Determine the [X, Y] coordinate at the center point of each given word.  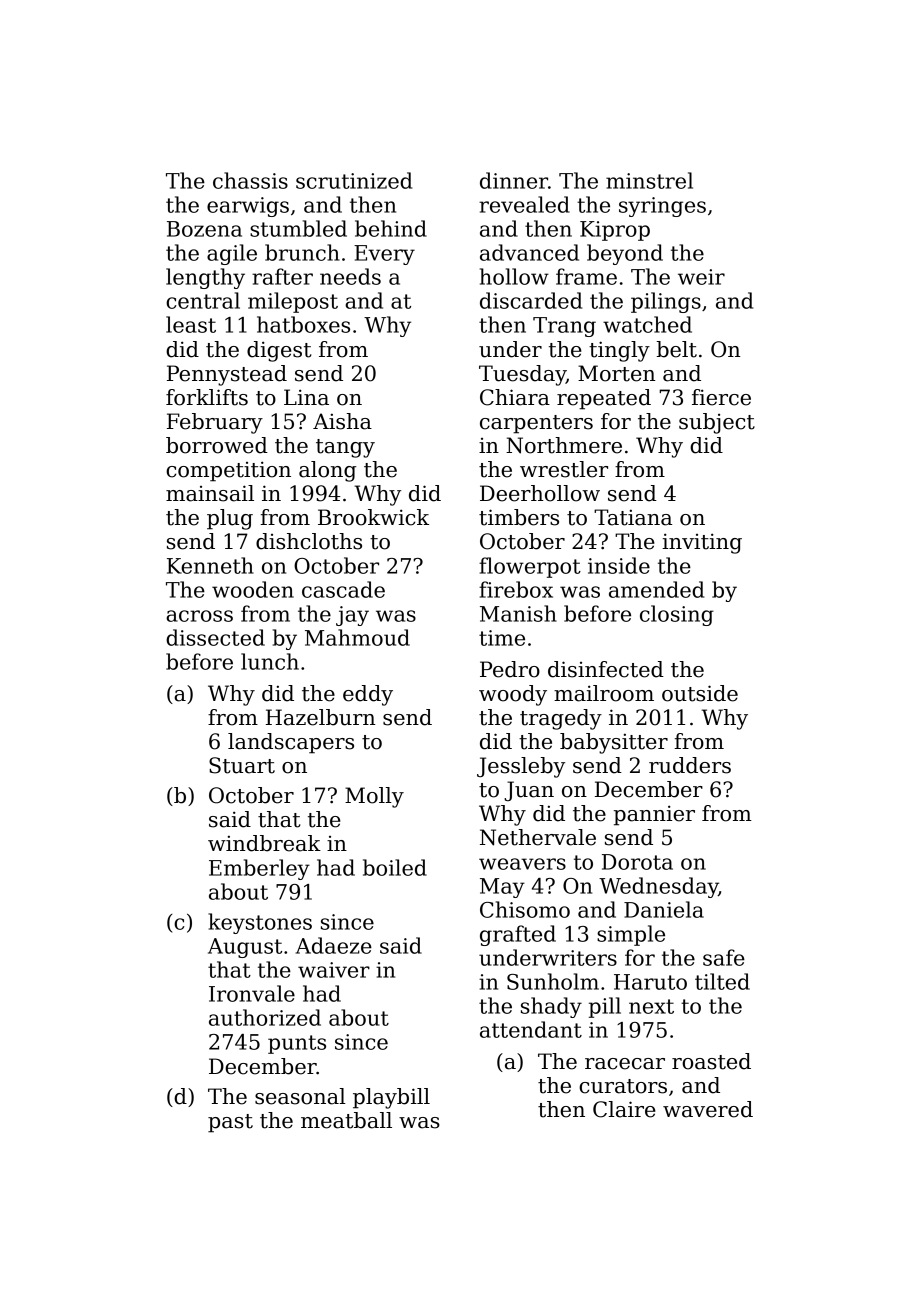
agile [232, 254]
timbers [519, 517]
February [215, 423]
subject [717, 423]
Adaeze [334, 945]
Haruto [650, 982]
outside [700, 693]
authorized [265, 1017]
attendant [531, 1029]
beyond [625, 254]
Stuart [242, 765]
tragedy [561, 719]
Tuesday [522, 375]
